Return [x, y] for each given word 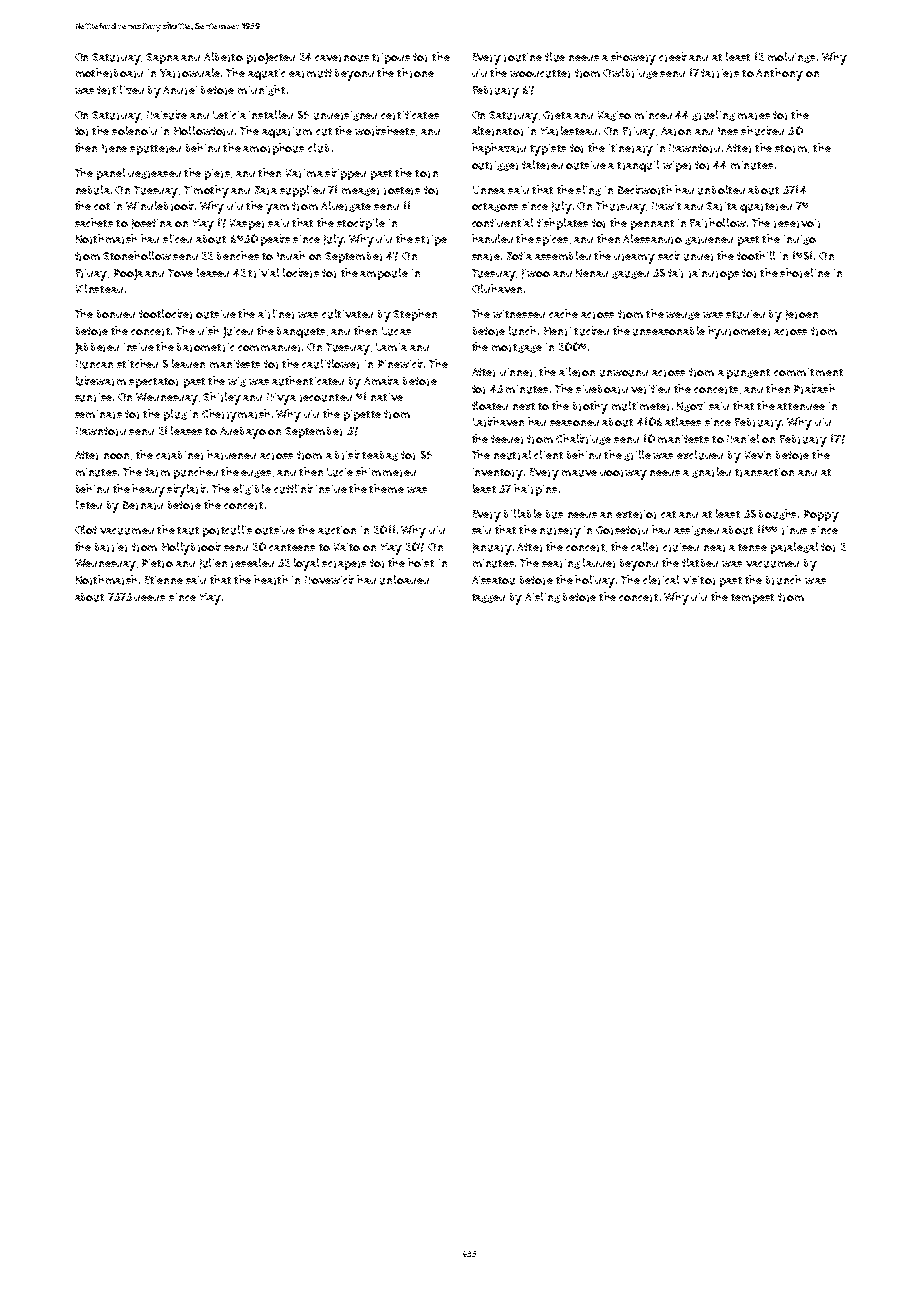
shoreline [805, 273]
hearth [271, 580]
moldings [791, 57]
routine [523, 57]
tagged [488, 598]
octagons [495, 207]
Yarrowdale [190, 73]
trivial [263, 273]
